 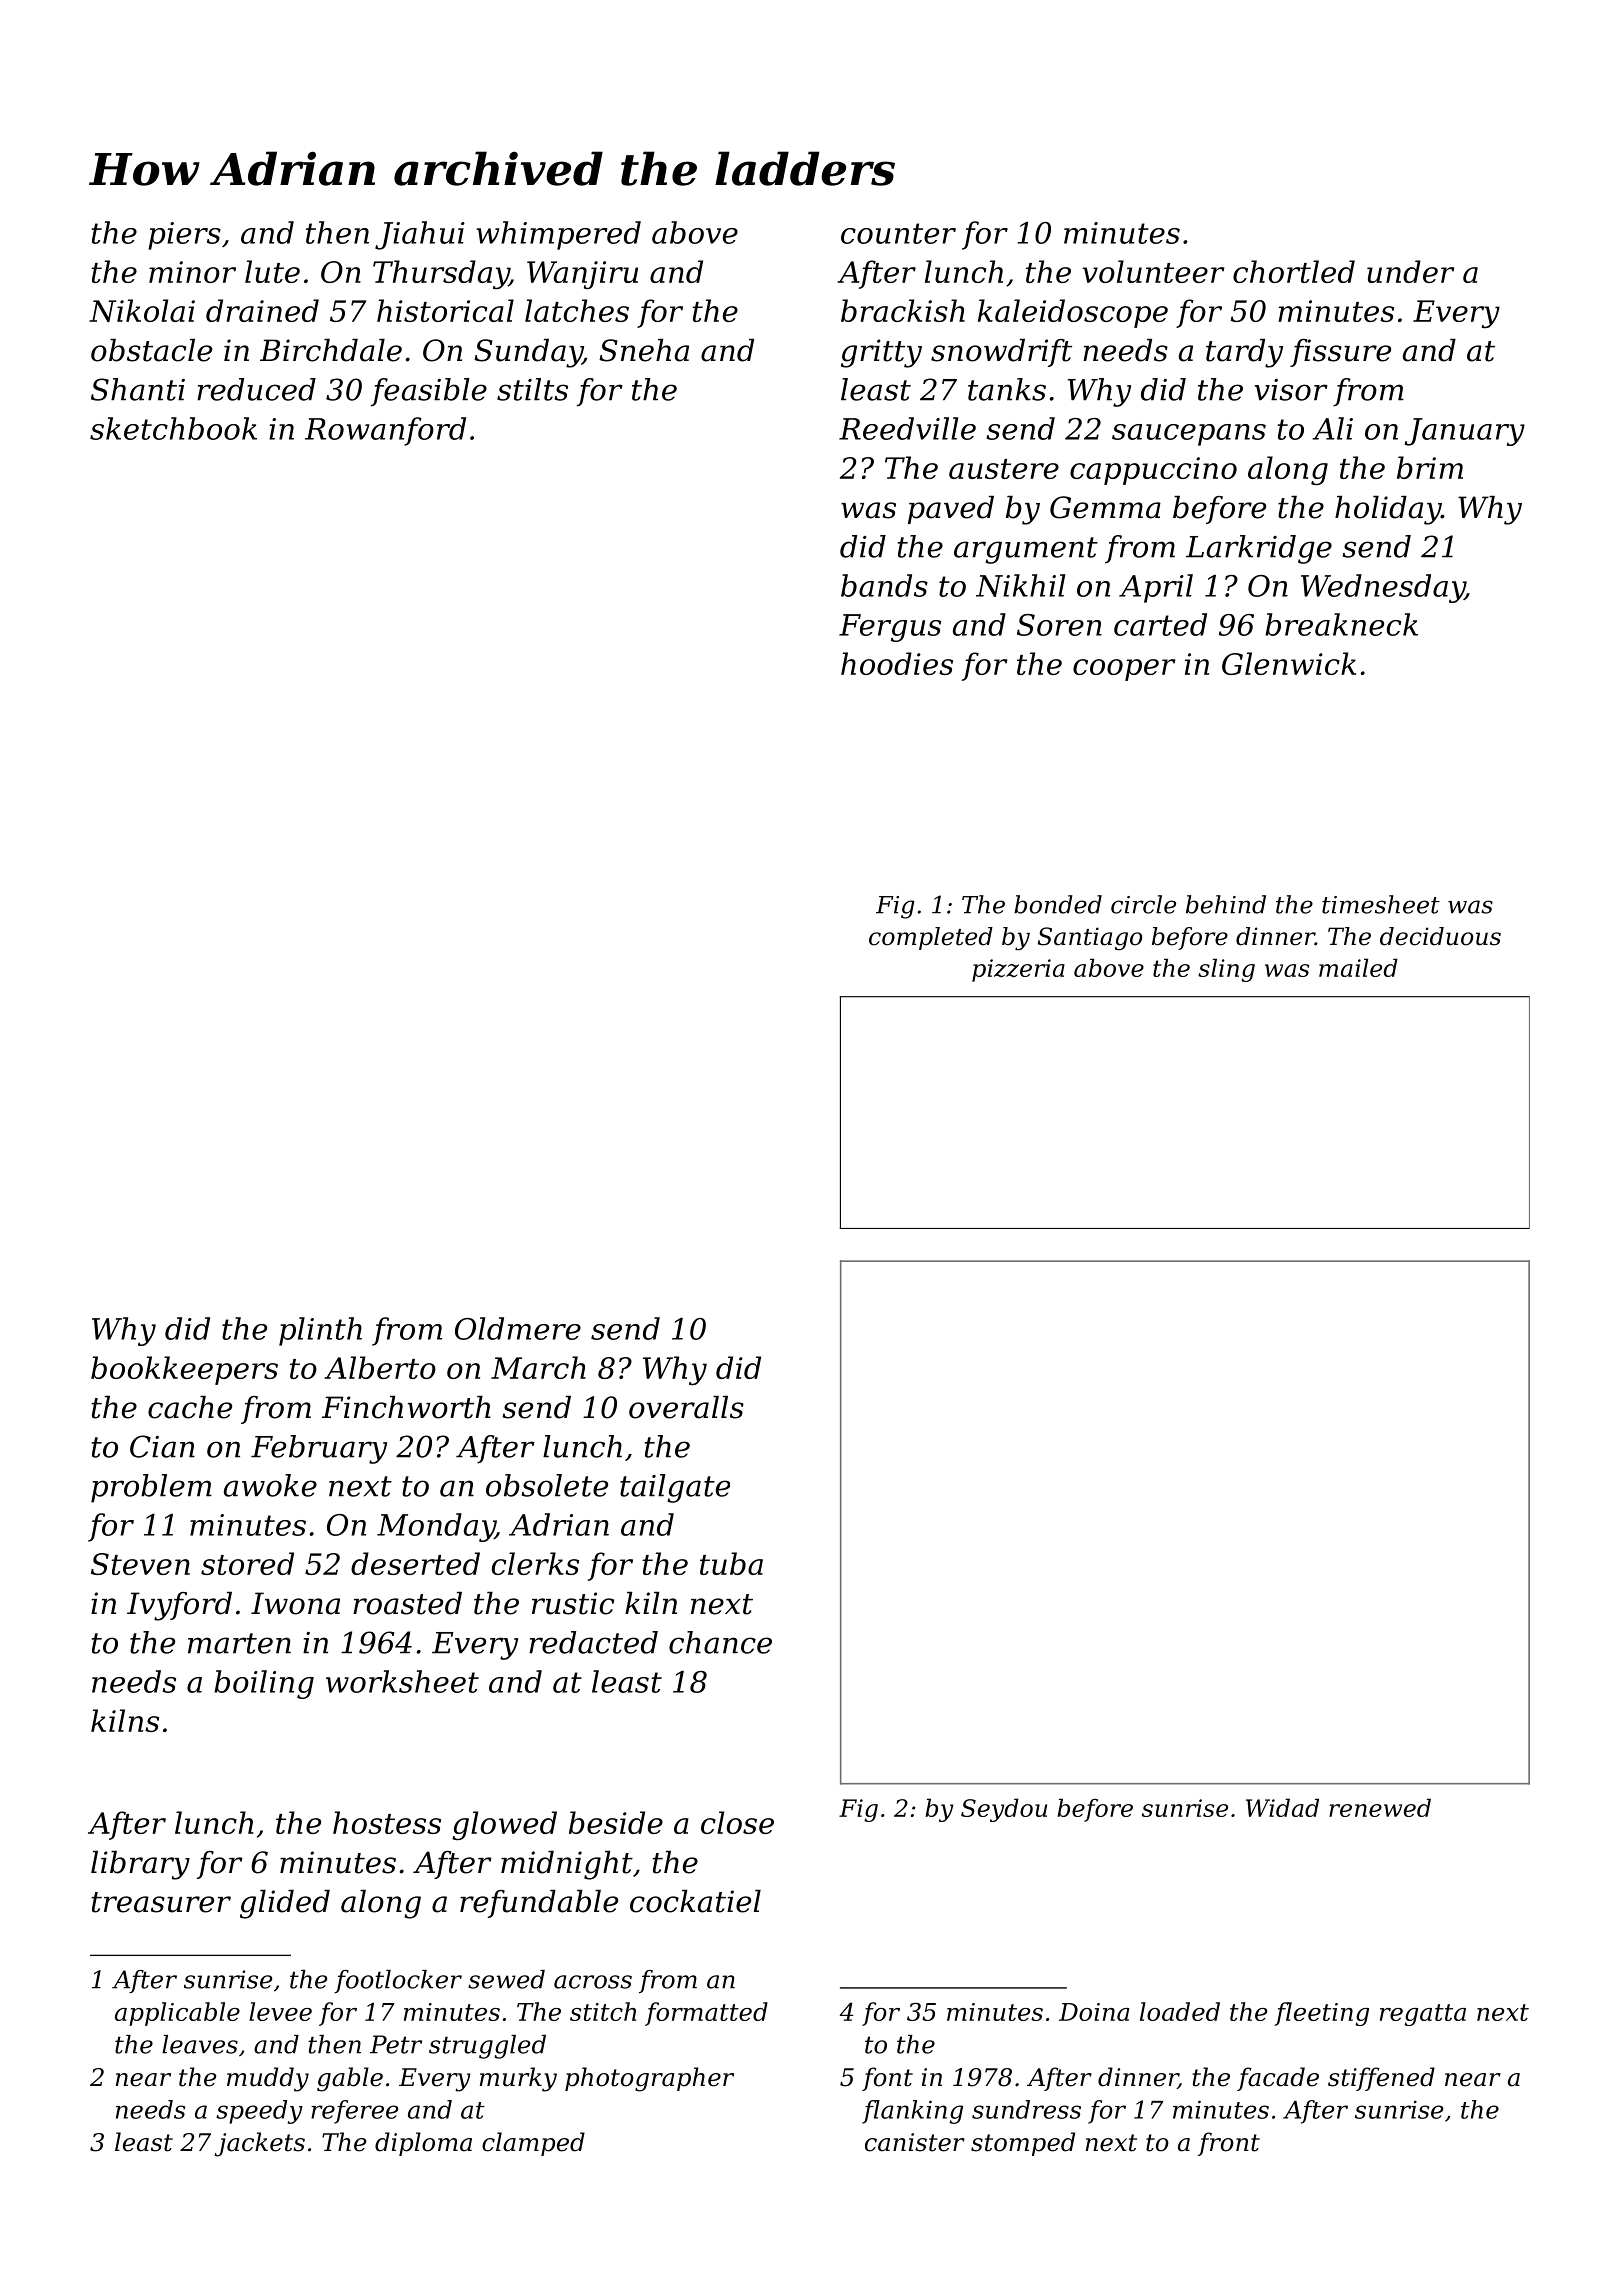 What do you see at coordinates (547, 1485) in the image?
I see `obsolete` at bounding box center [547, 1485].
